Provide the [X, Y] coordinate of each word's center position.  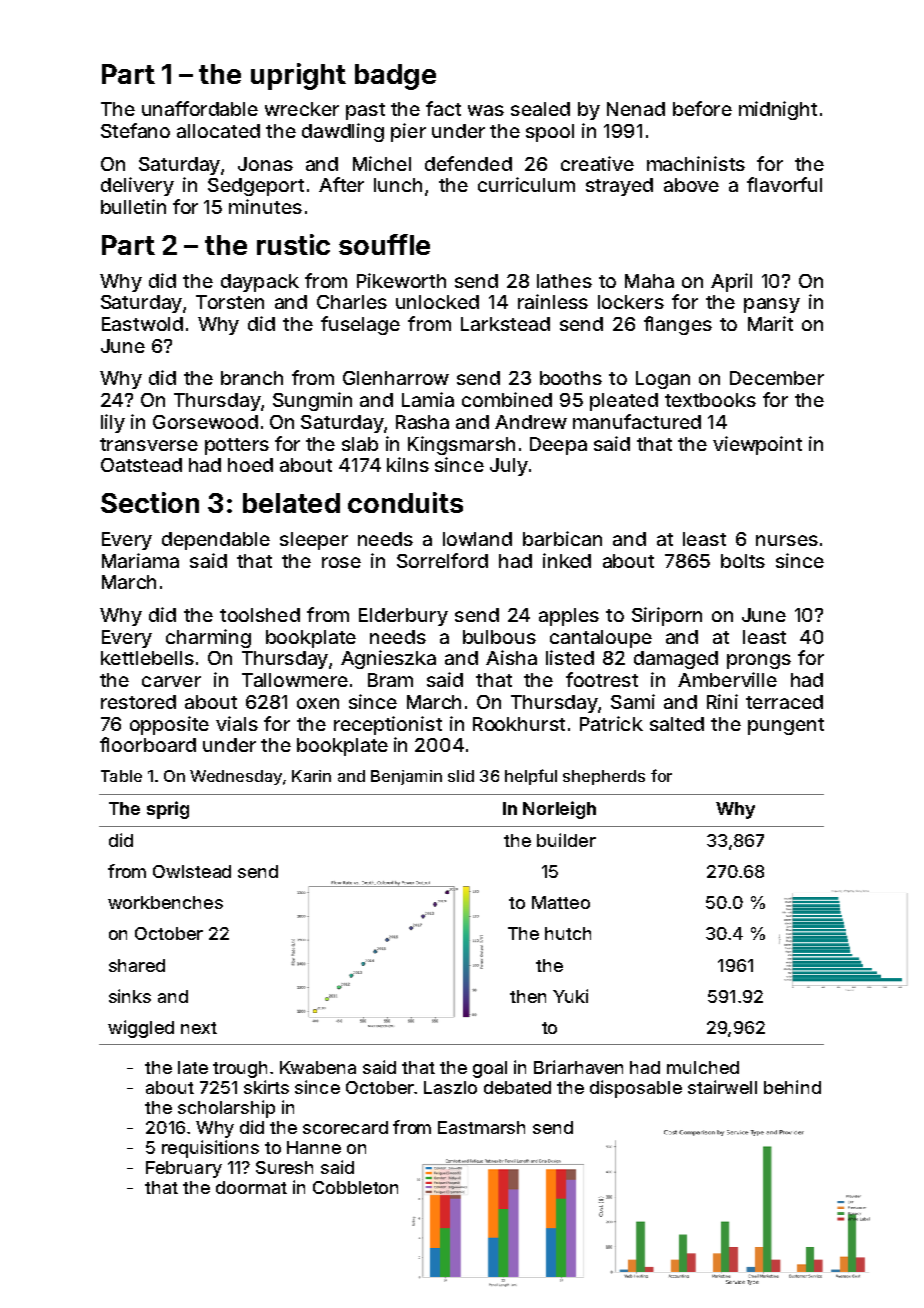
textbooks [710, 400]
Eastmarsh [481, 1127]
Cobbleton [355, 1187]
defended [468, 163]
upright [298, 76]
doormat [251, 1187]
